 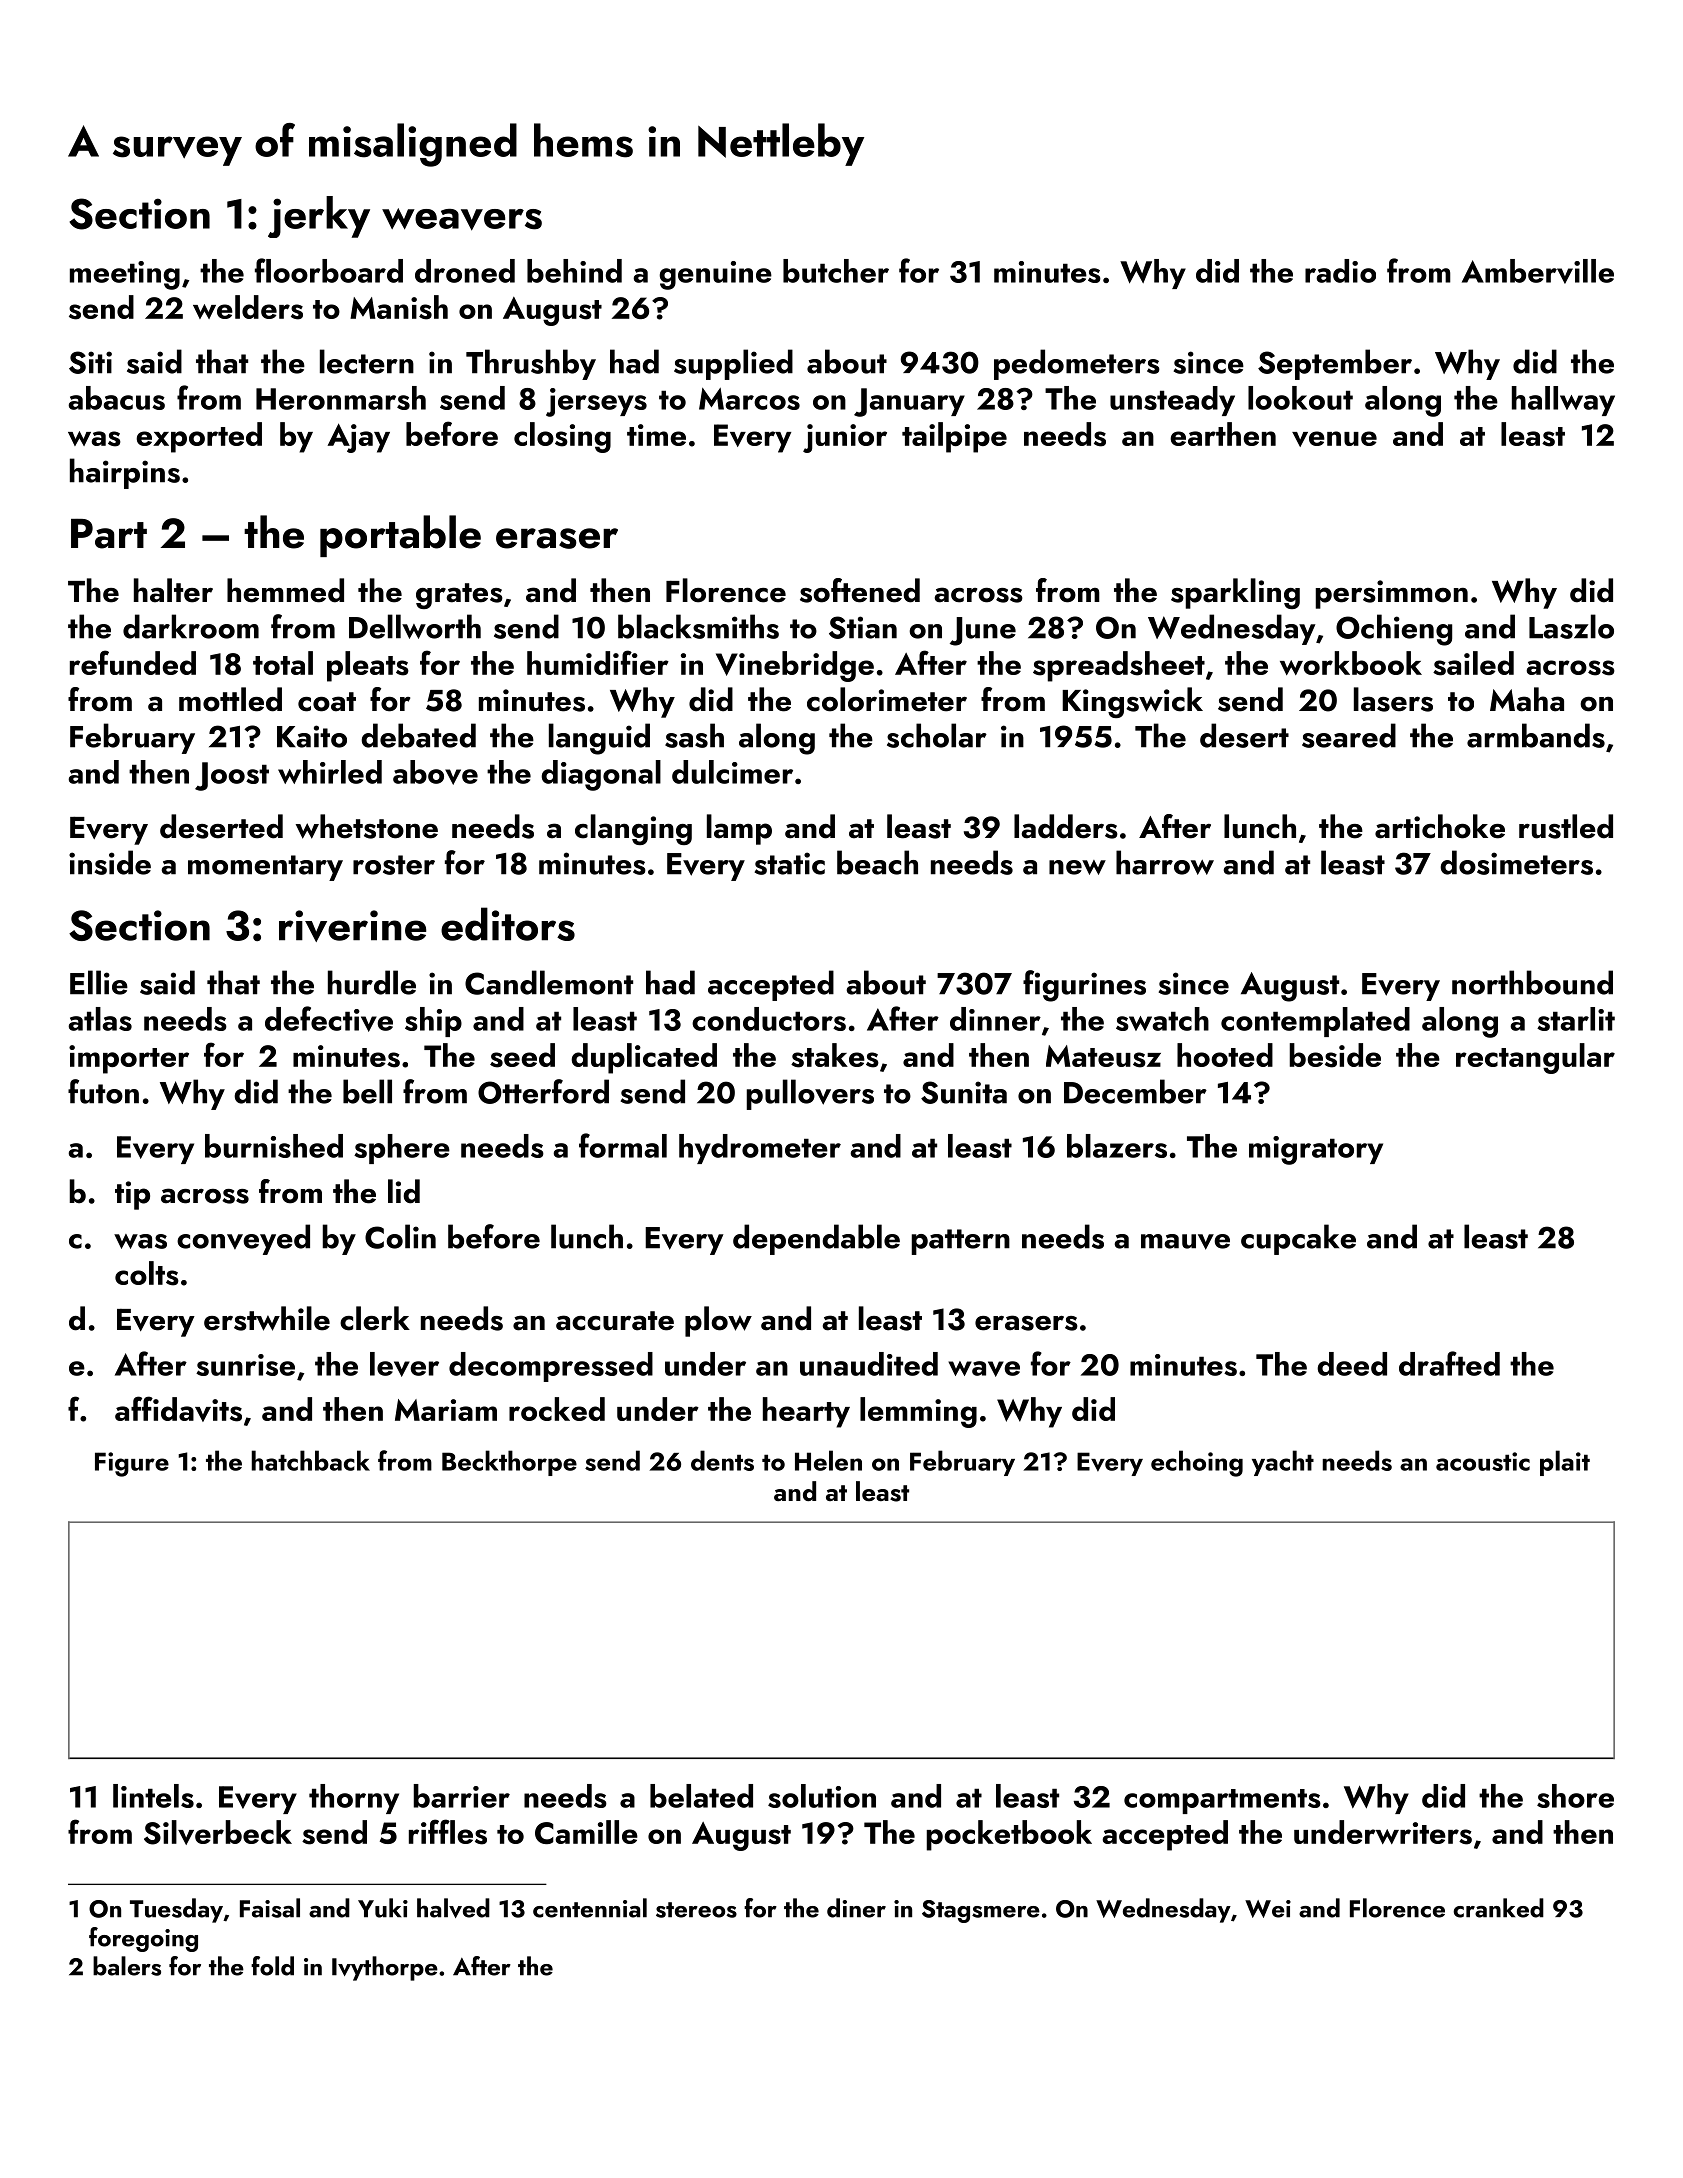 What do you see at coordinates (385, 1968) in the screenshot?
I see `Ivythorpe` at bounding box center [385, 1968].
